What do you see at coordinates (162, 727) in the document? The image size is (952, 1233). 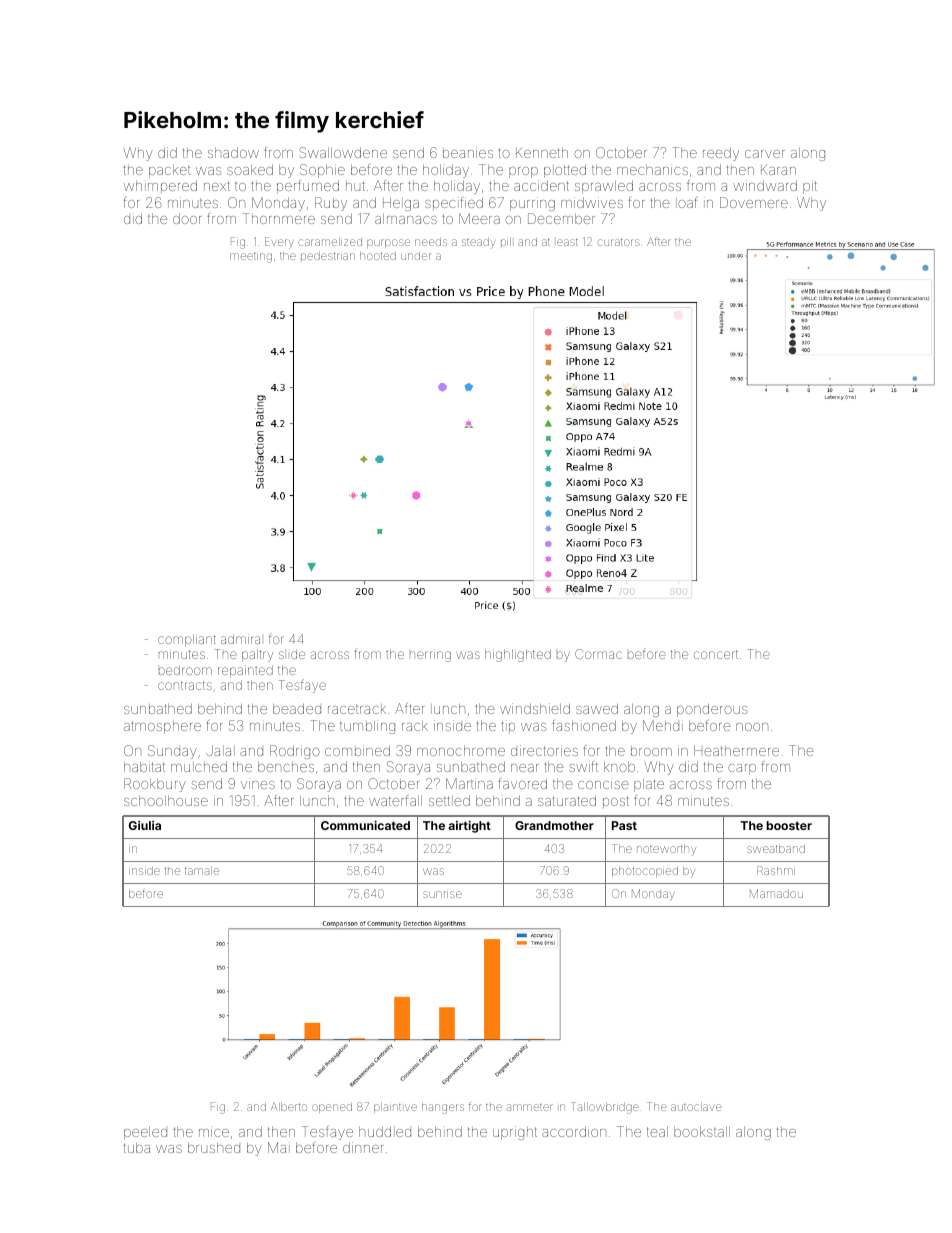 I see `atmosphere` at bounding box center [162, 727].
